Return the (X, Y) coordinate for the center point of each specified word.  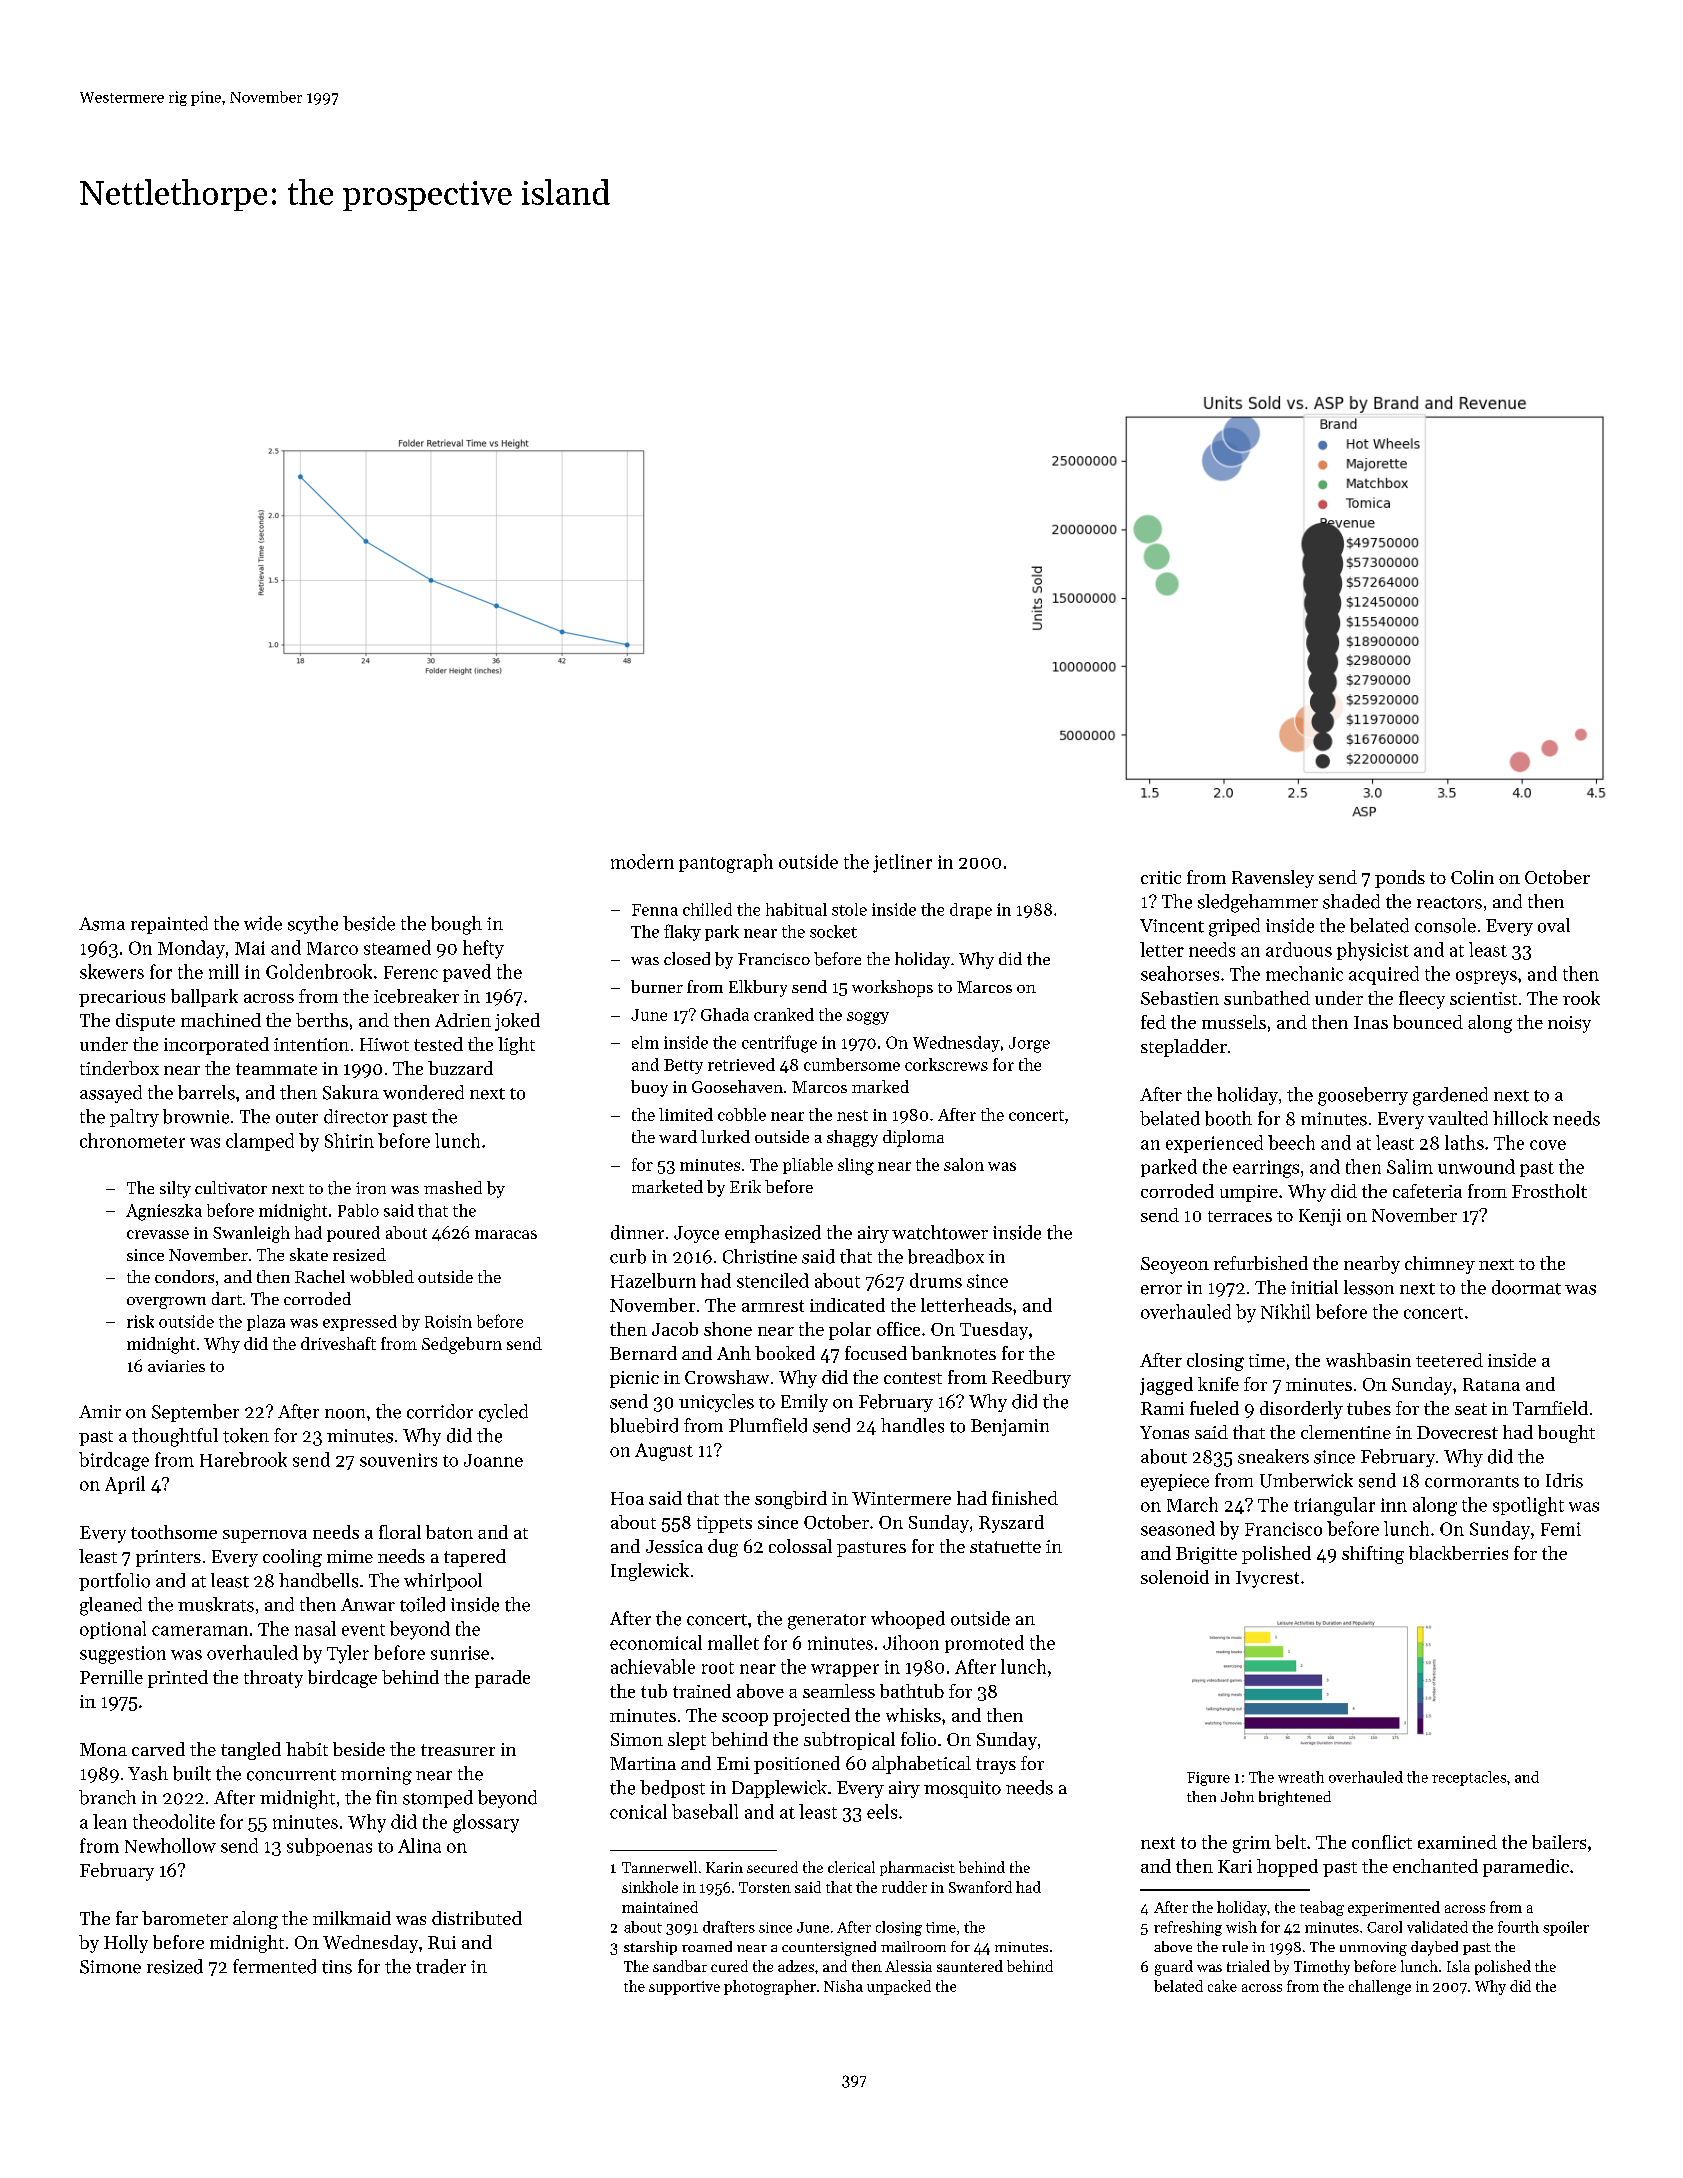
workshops (892, 988)
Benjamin (1010, 1427)
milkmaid (352, 1918)
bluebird (644, 1425)
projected (811, 1717)
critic (1161, 877)
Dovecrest (1457, 1432)
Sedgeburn (462, 1345)
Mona (103, 1749)
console (1445, 925)
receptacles (1469, 1778)
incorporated (216, 1046)
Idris (1564, 1480)
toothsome (174, 1532)
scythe (313, 925)
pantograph (726, 863)
